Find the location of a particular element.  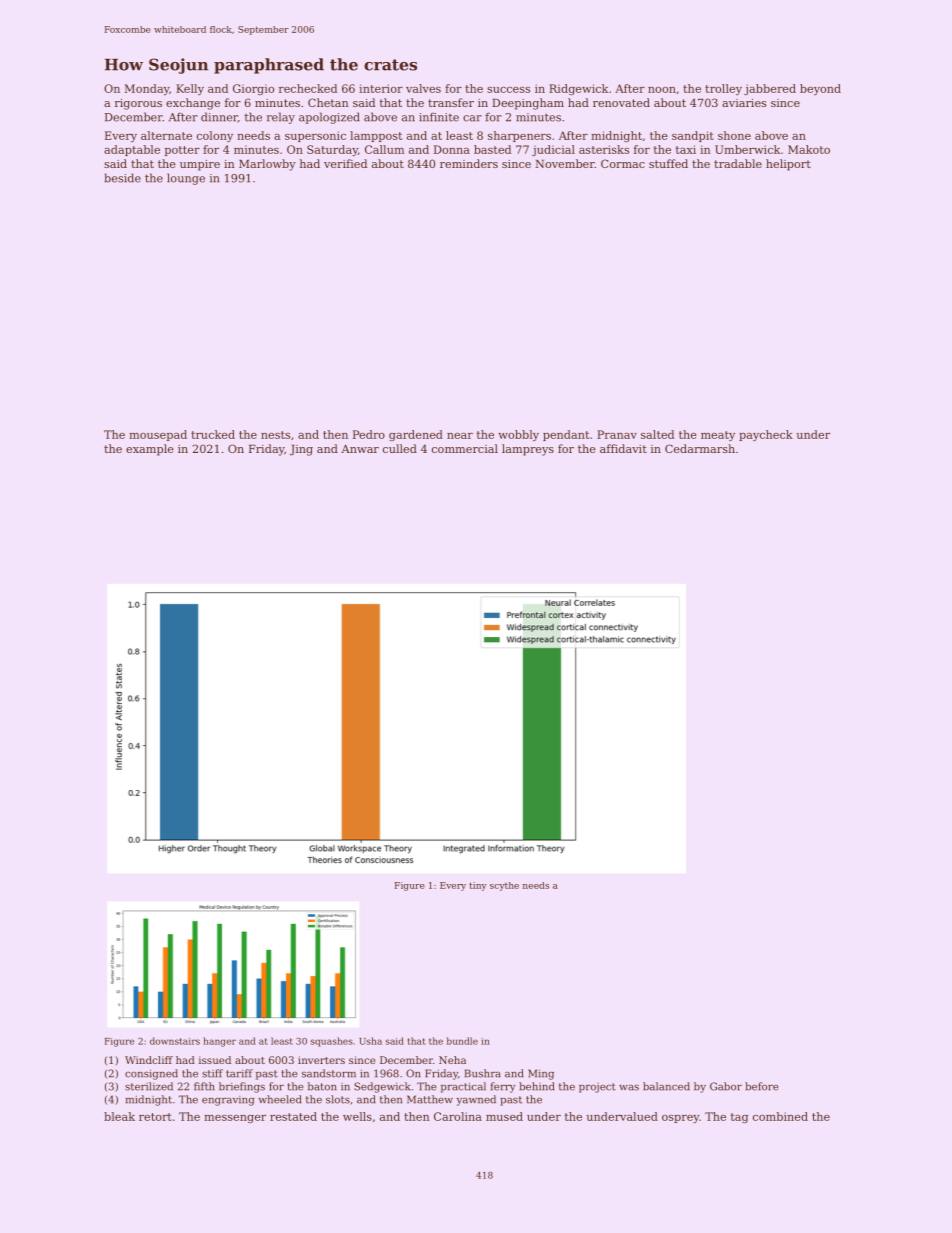

messenger is located at coordinates (235, 1119).
